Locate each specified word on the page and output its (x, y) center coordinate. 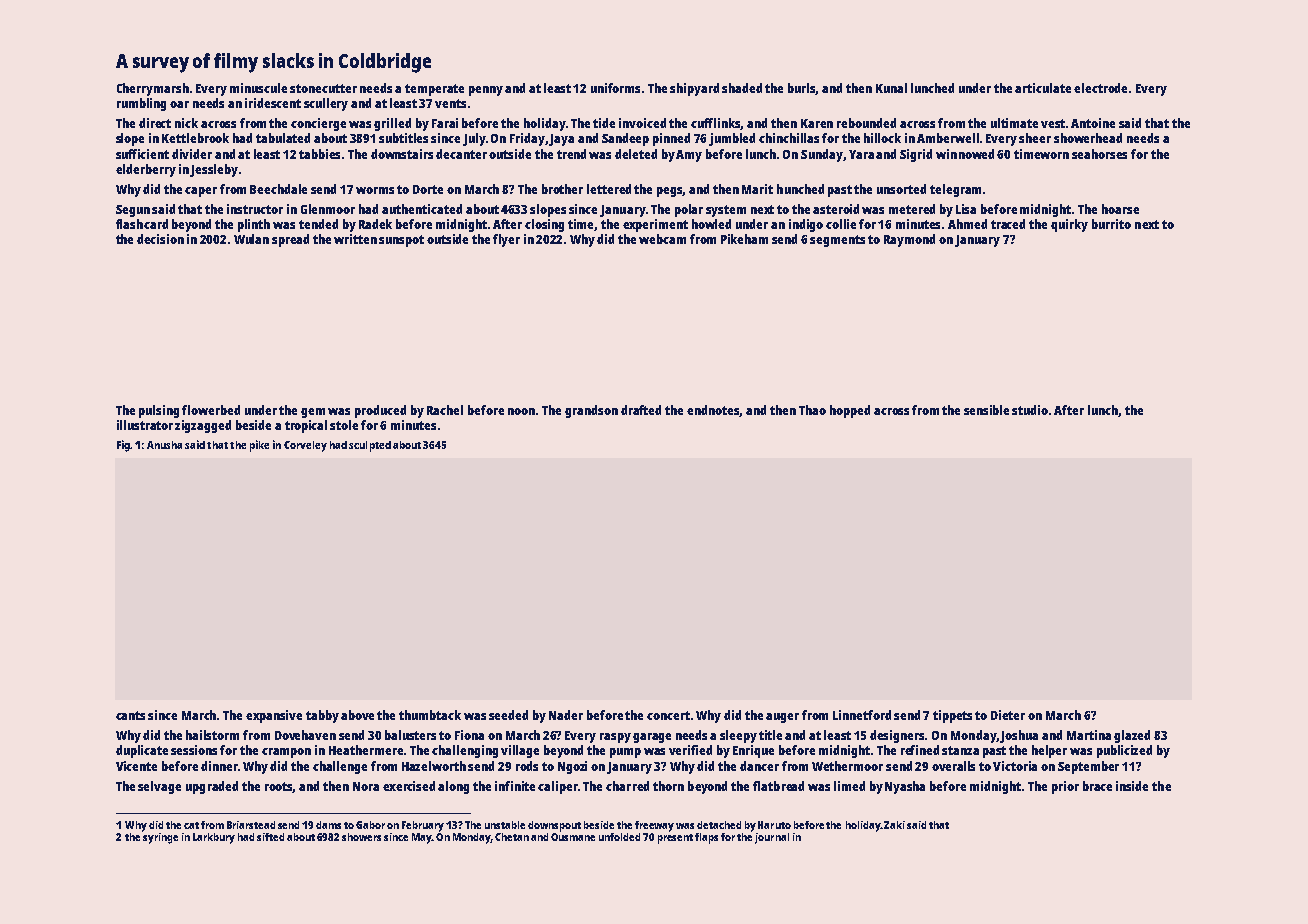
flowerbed (211, 410)
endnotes (713, 411)
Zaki (894, 825)
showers (361, 837)
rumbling (141, 104)
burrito (1111, 224)
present (675, 839)
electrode (1100, 88)
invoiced (642, 123)
